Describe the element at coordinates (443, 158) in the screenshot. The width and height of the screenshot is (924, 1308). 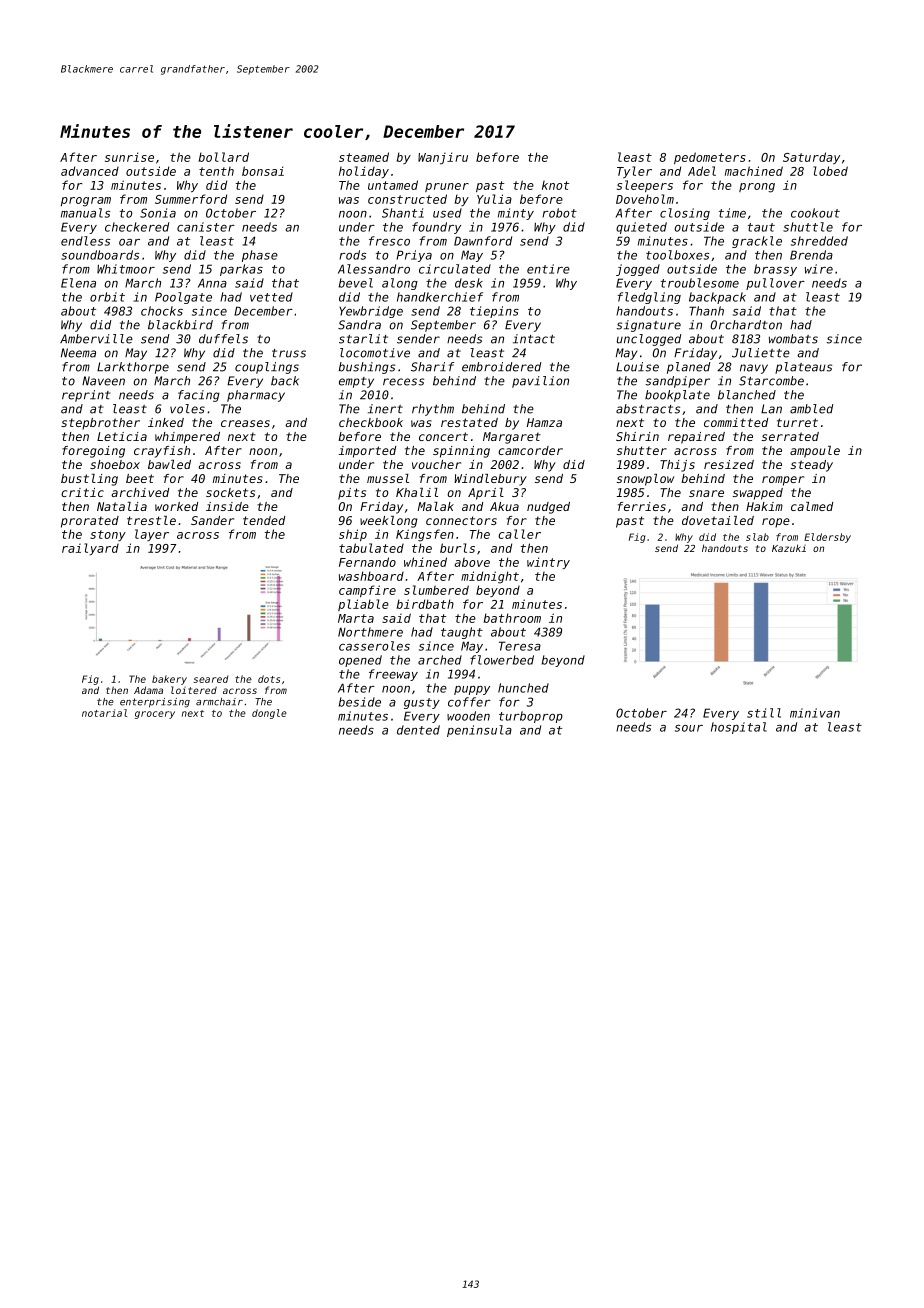
I see `Wanjiru` at that location.
